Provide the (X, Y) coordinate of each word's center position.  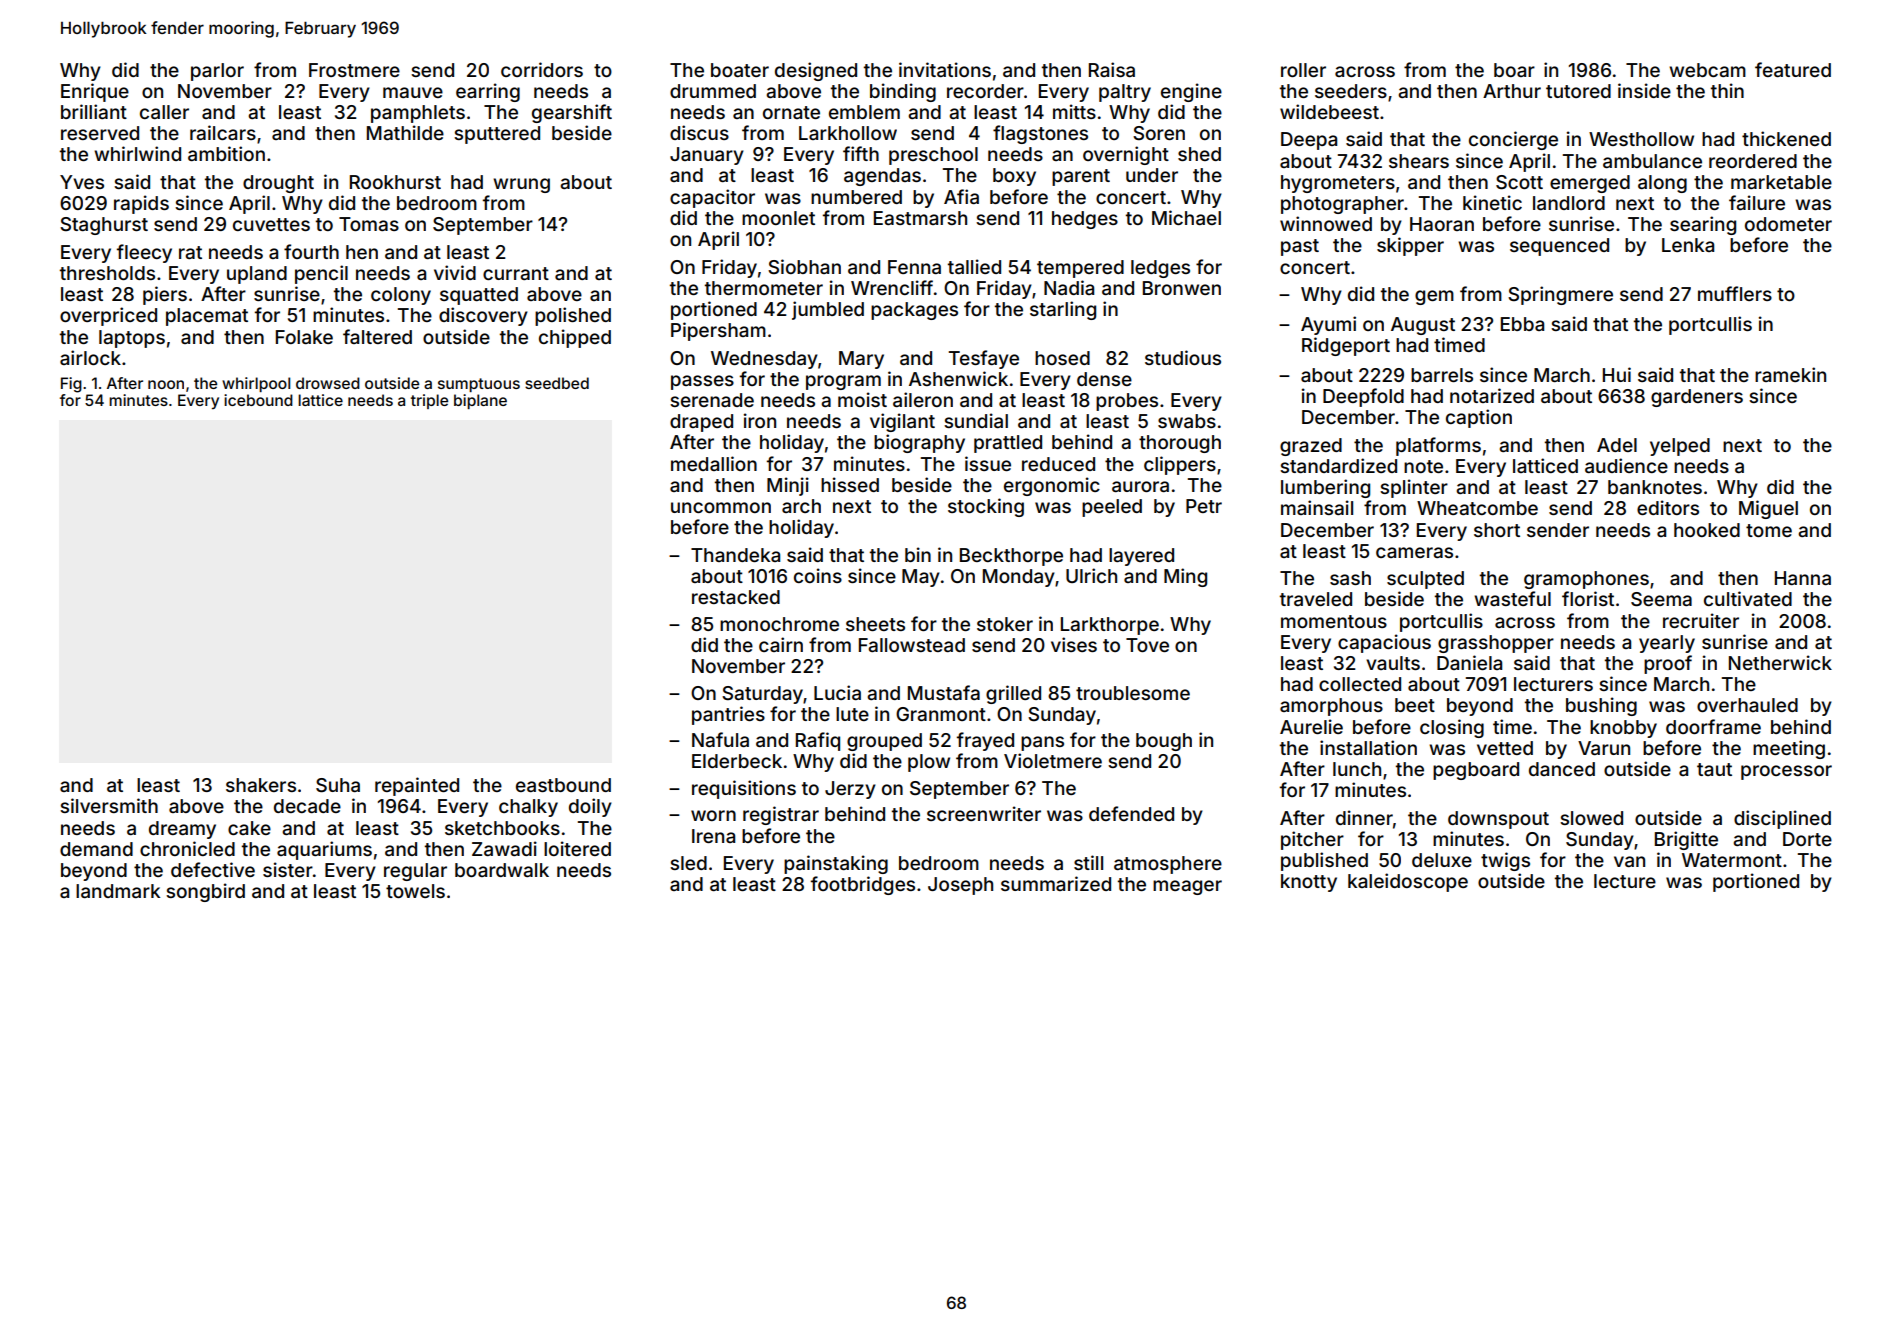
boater (740, 70)
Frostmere (354, 70)
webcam (1707, 70)
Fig (71, 385)
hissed (850, 484)
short (1497, 530)
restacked (736, 597)
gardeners (1697, 398)
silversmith (109, 805)
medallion (714, 463)
